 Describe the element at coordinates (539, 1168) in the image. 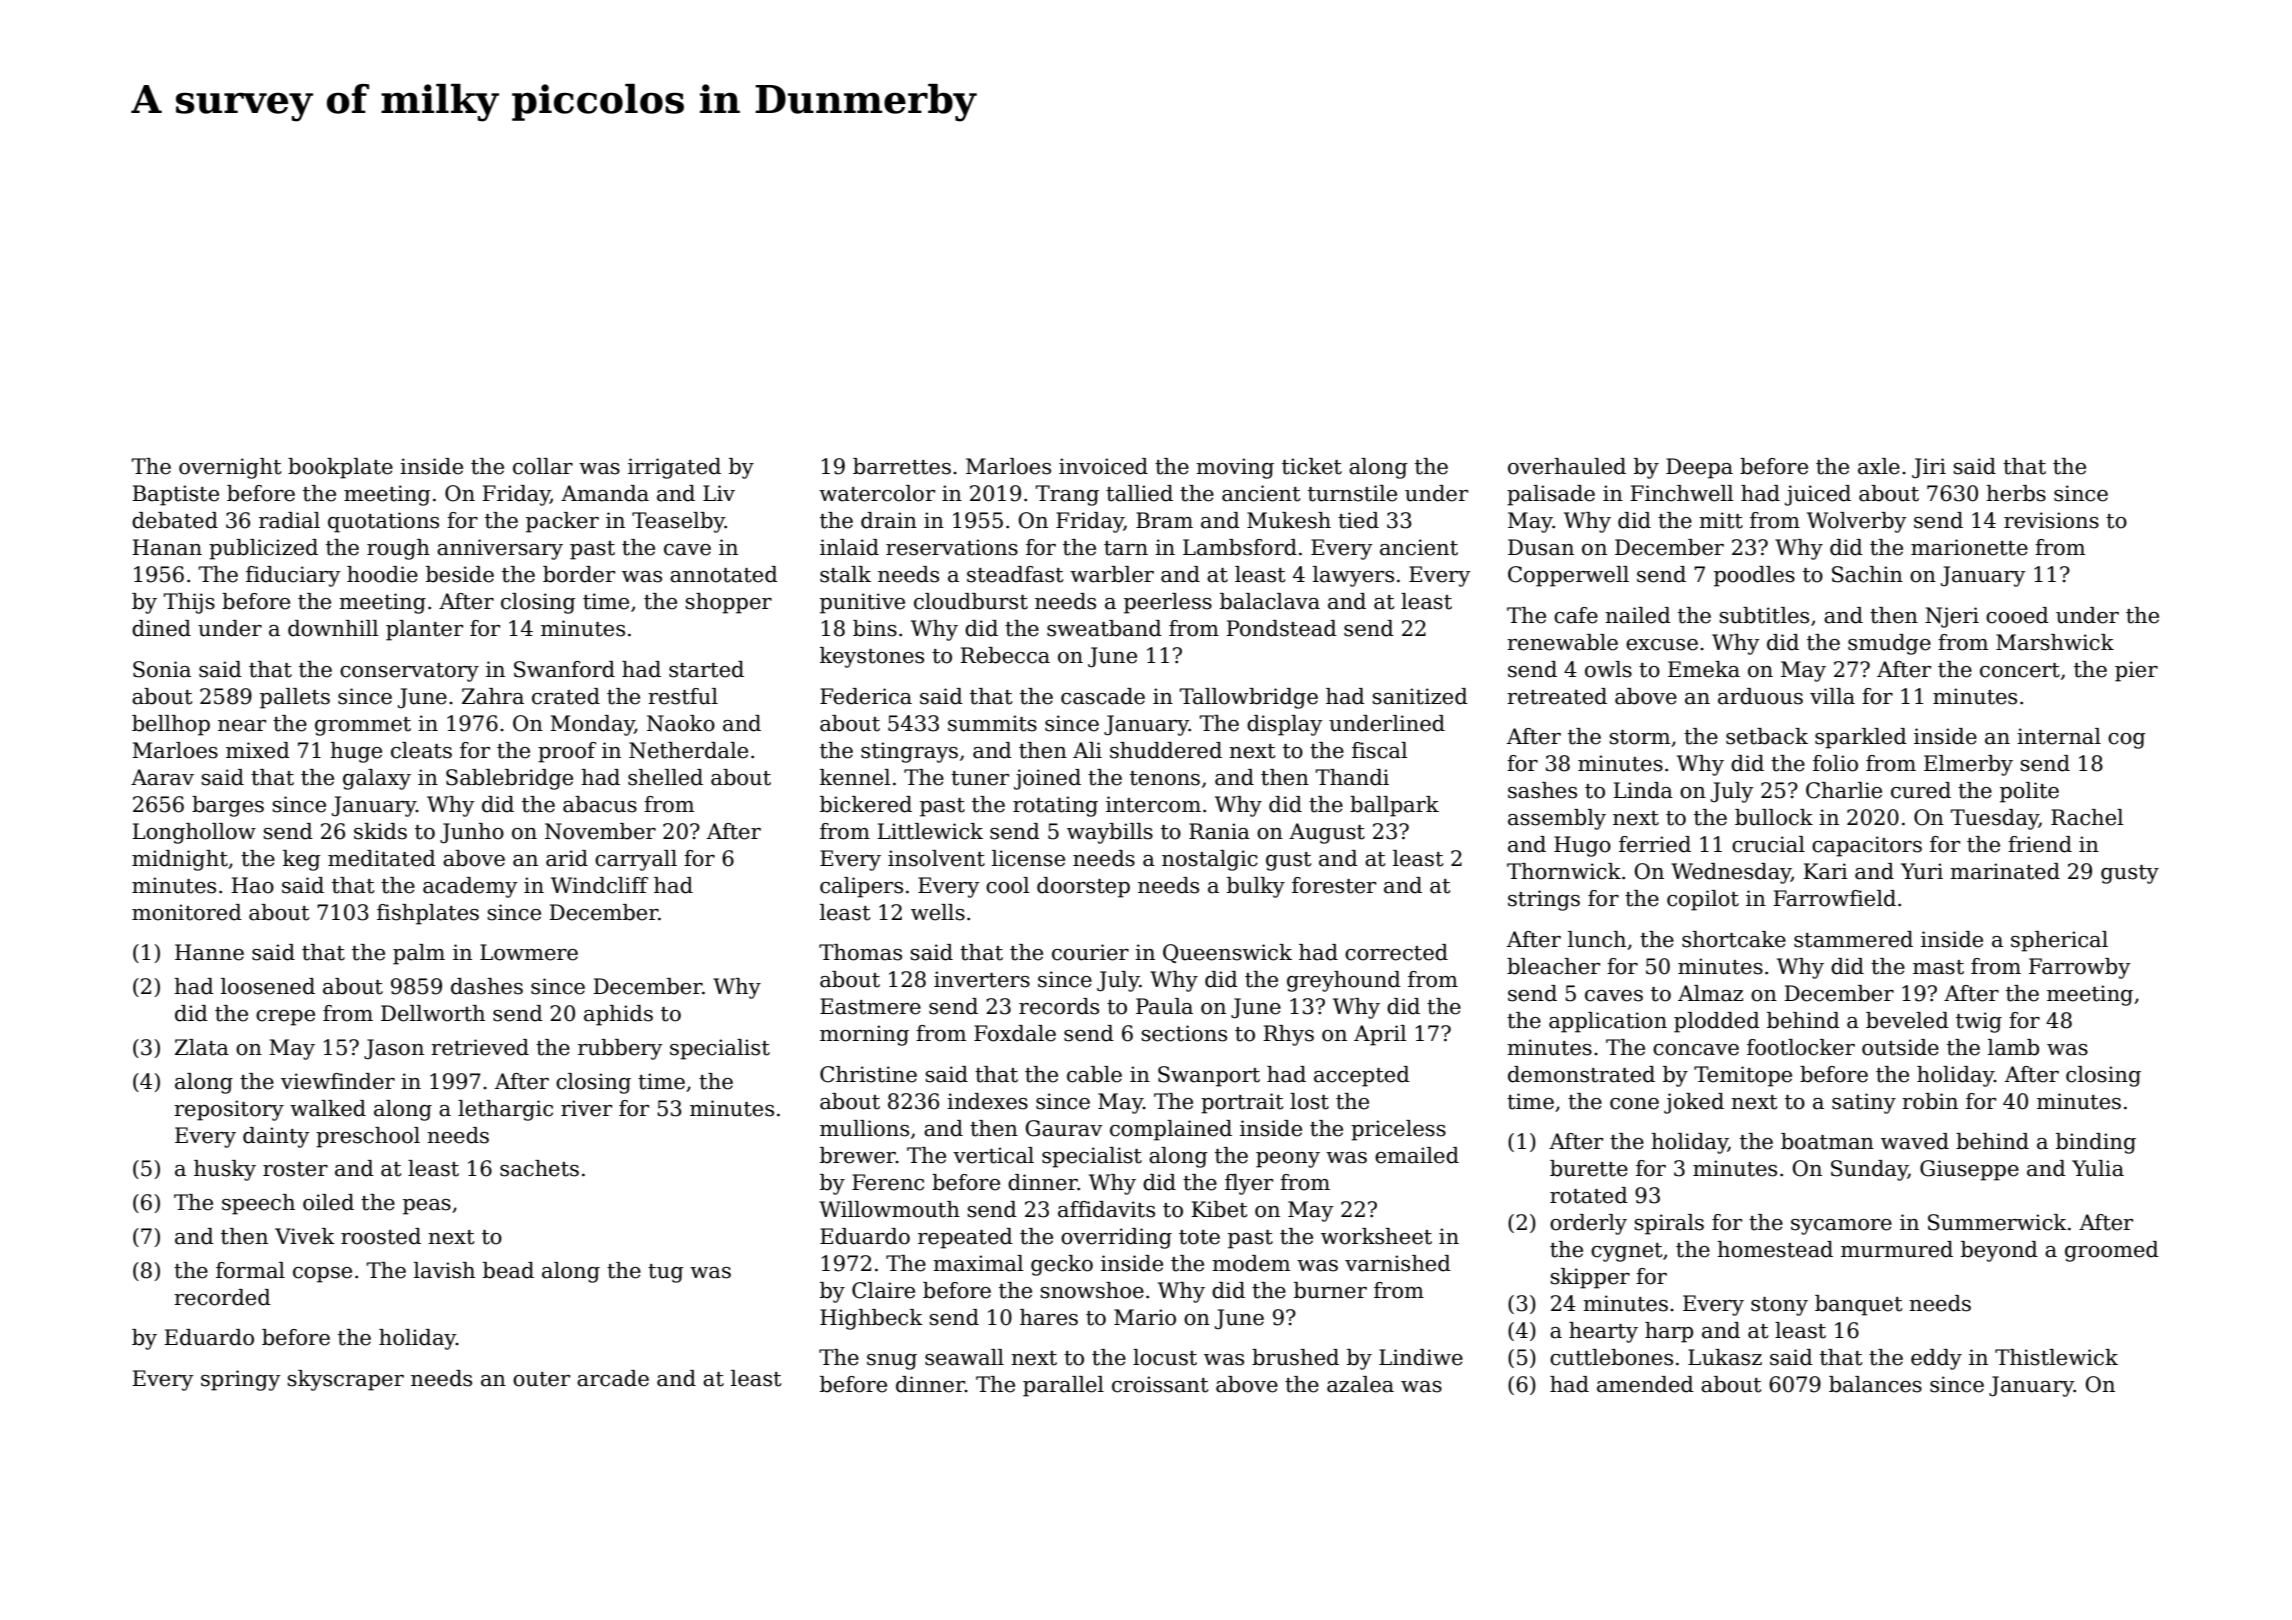

I see `sachets` at that location.
